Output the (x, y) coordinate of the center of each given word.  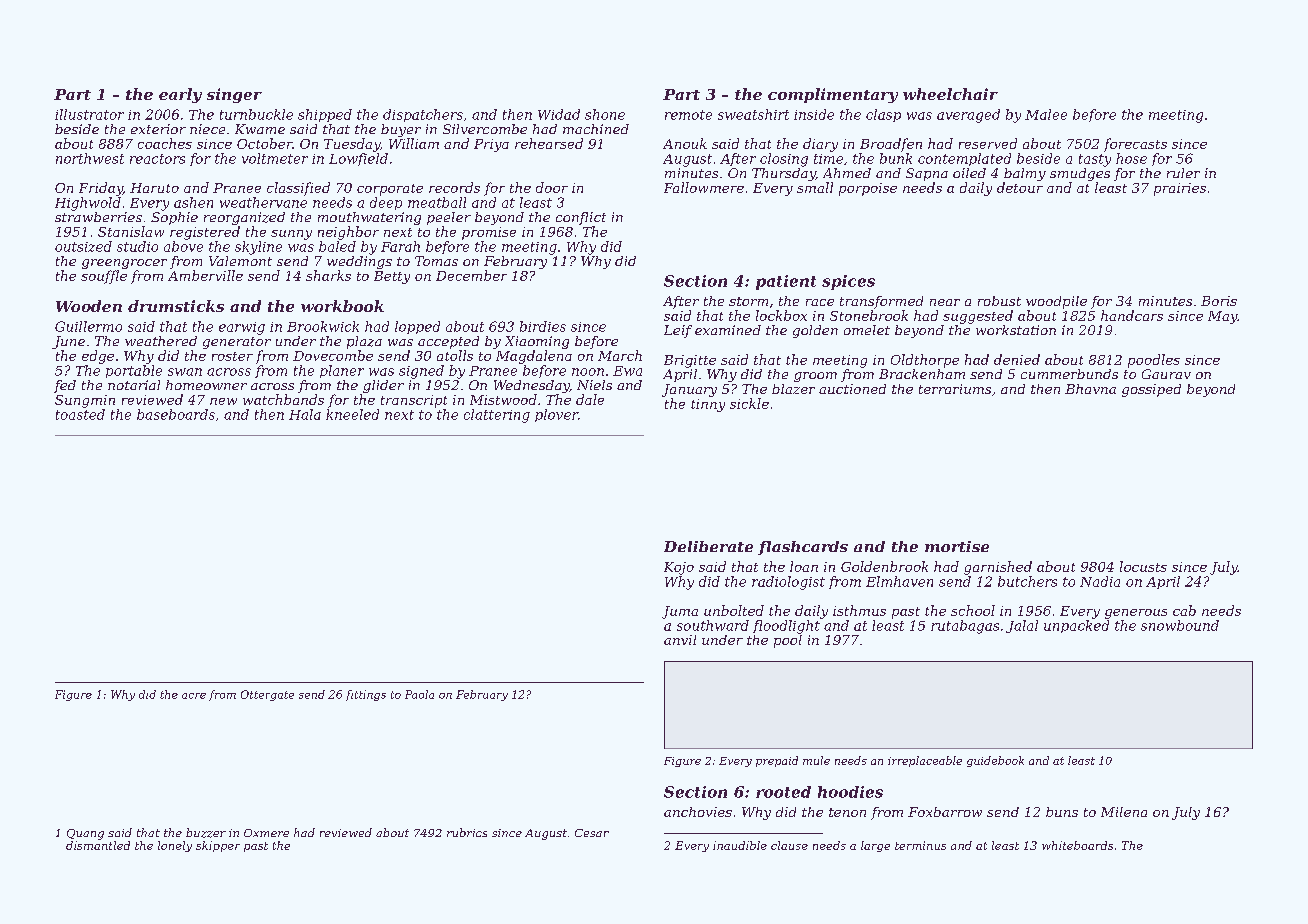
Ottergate (267, 695)
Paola (419, 694)
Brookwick (323, 326)
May (1223, 317)
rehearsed (549, 143)
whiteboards (1077, 845)
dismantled (98, 845)
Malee (1046, 114)
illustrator (89, 114)
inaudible (740, 845)
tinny (708, 405)
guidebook (995, 761)
